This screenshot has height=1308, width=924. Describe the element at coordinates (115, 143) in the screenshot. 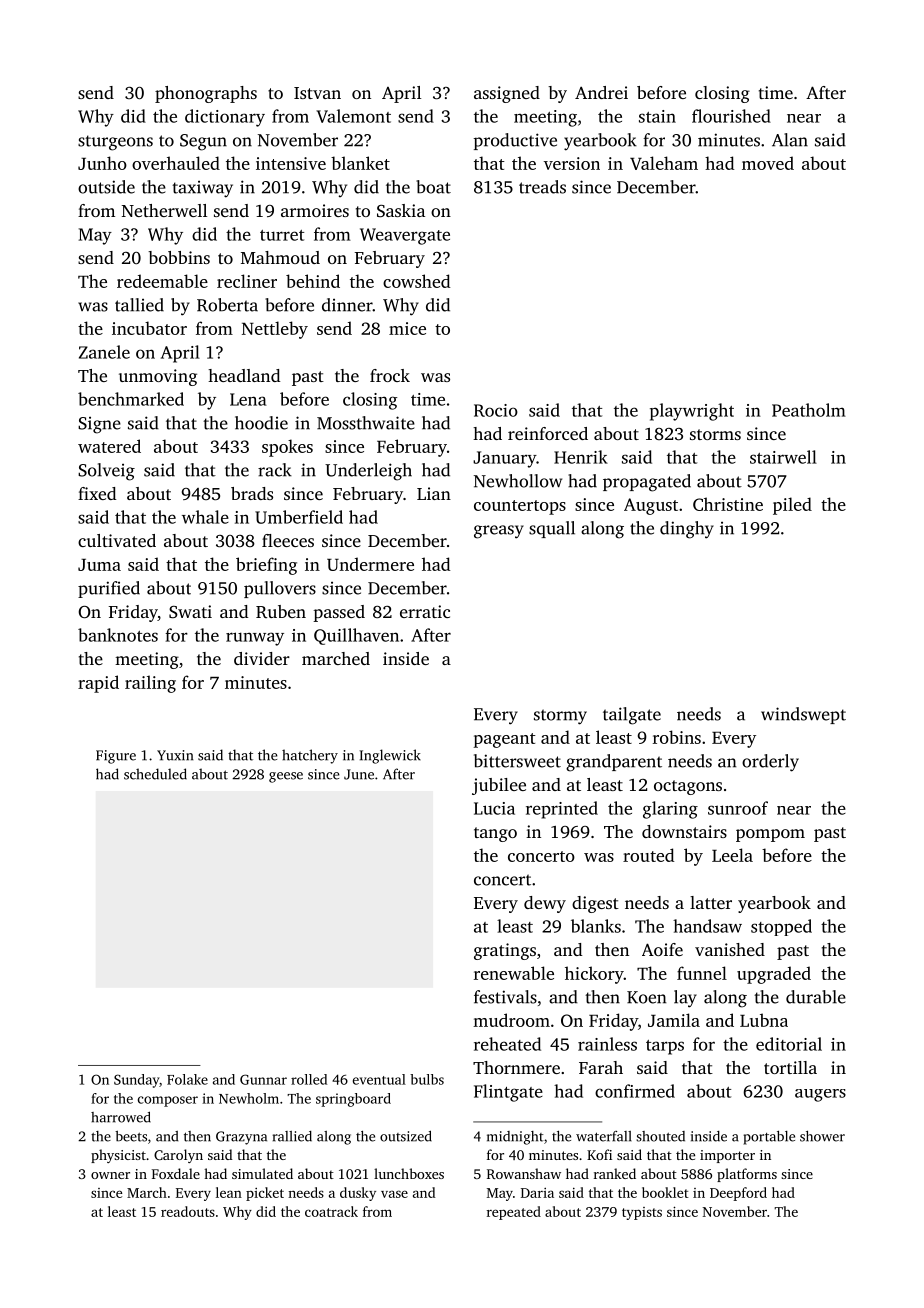

I see `sturgeons` at that location.
